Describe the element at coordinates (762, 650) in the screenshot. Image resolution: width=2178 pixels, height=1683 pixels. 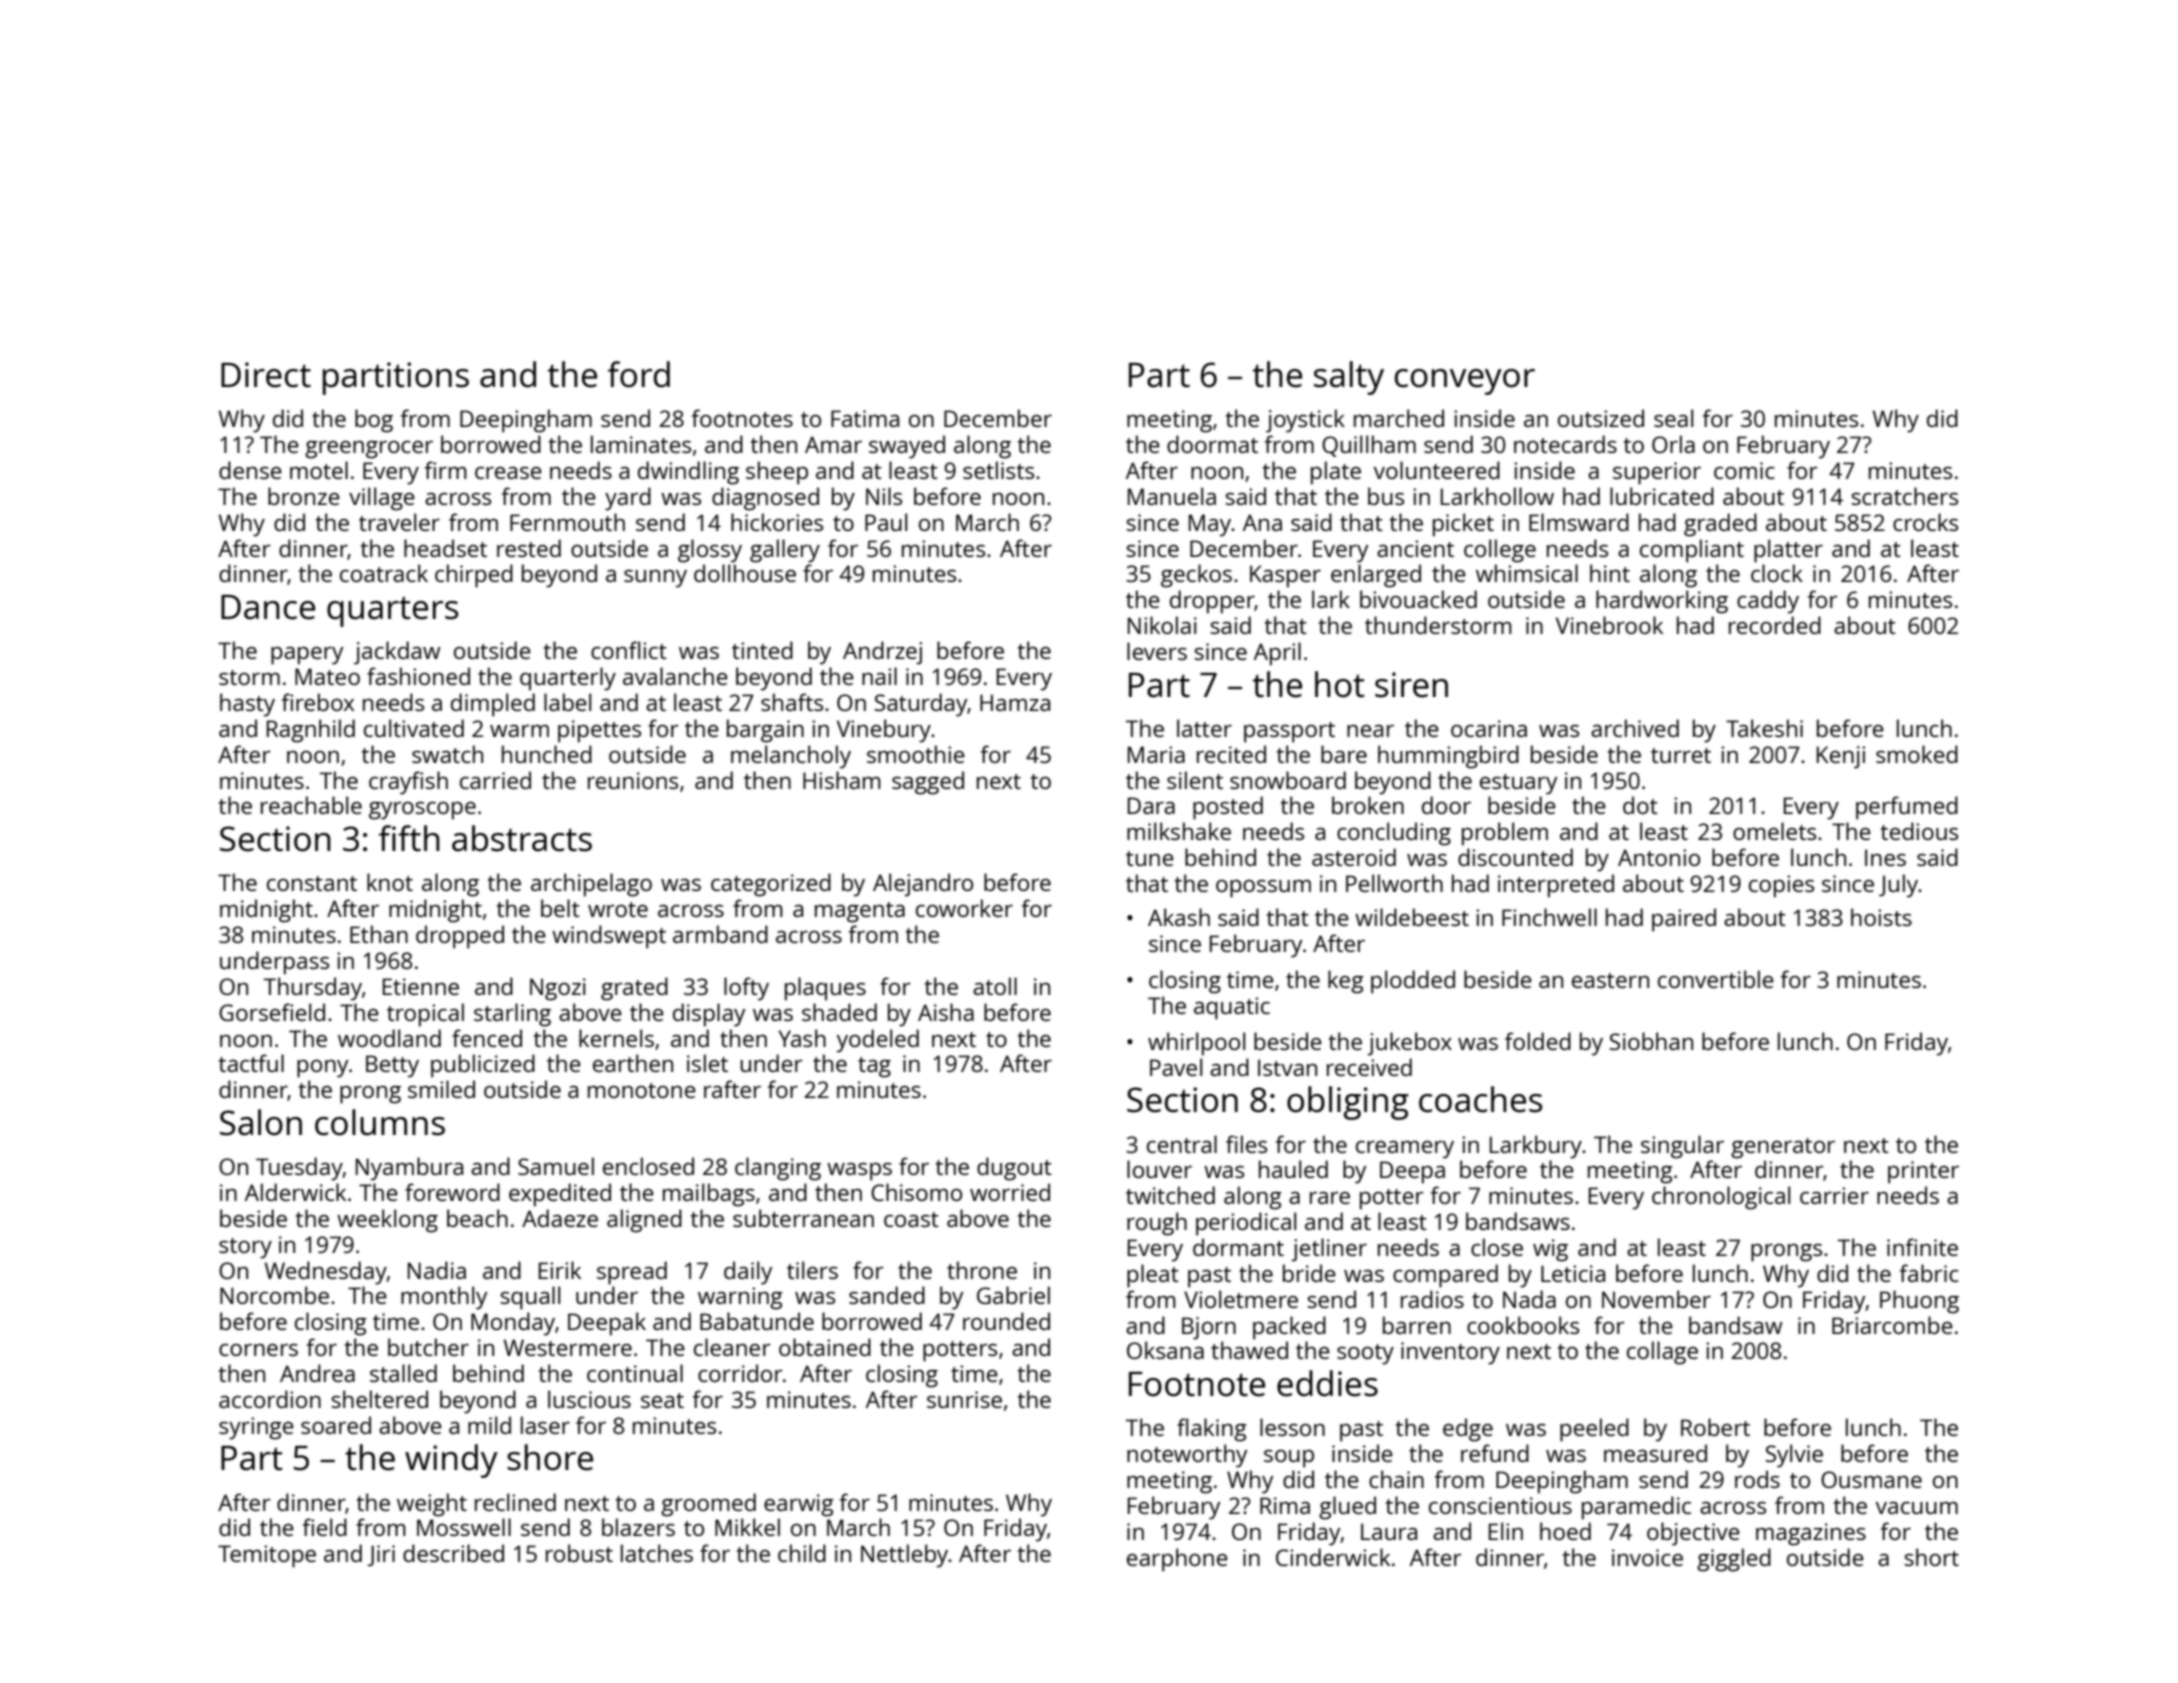
I see `tinted` at that location.
